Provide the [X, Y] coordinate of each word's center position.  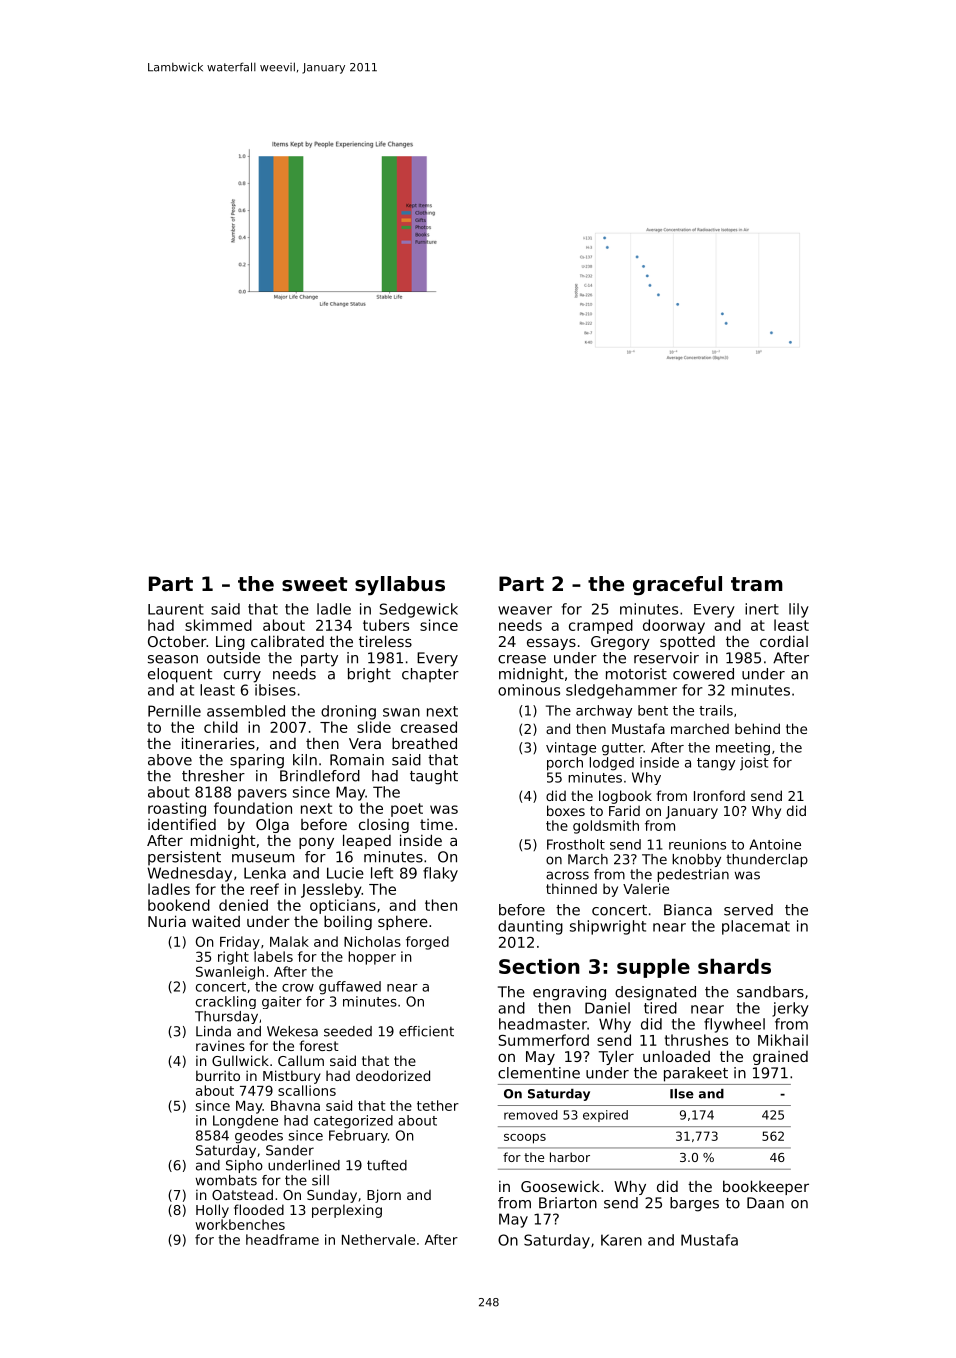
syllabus [400, 586]
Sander [290, 1150]
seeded [348, 1031]
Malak [289, 941]
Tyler [616, 1057]
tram [757, 584]
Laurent [176, 609]
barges [694, 1204]
